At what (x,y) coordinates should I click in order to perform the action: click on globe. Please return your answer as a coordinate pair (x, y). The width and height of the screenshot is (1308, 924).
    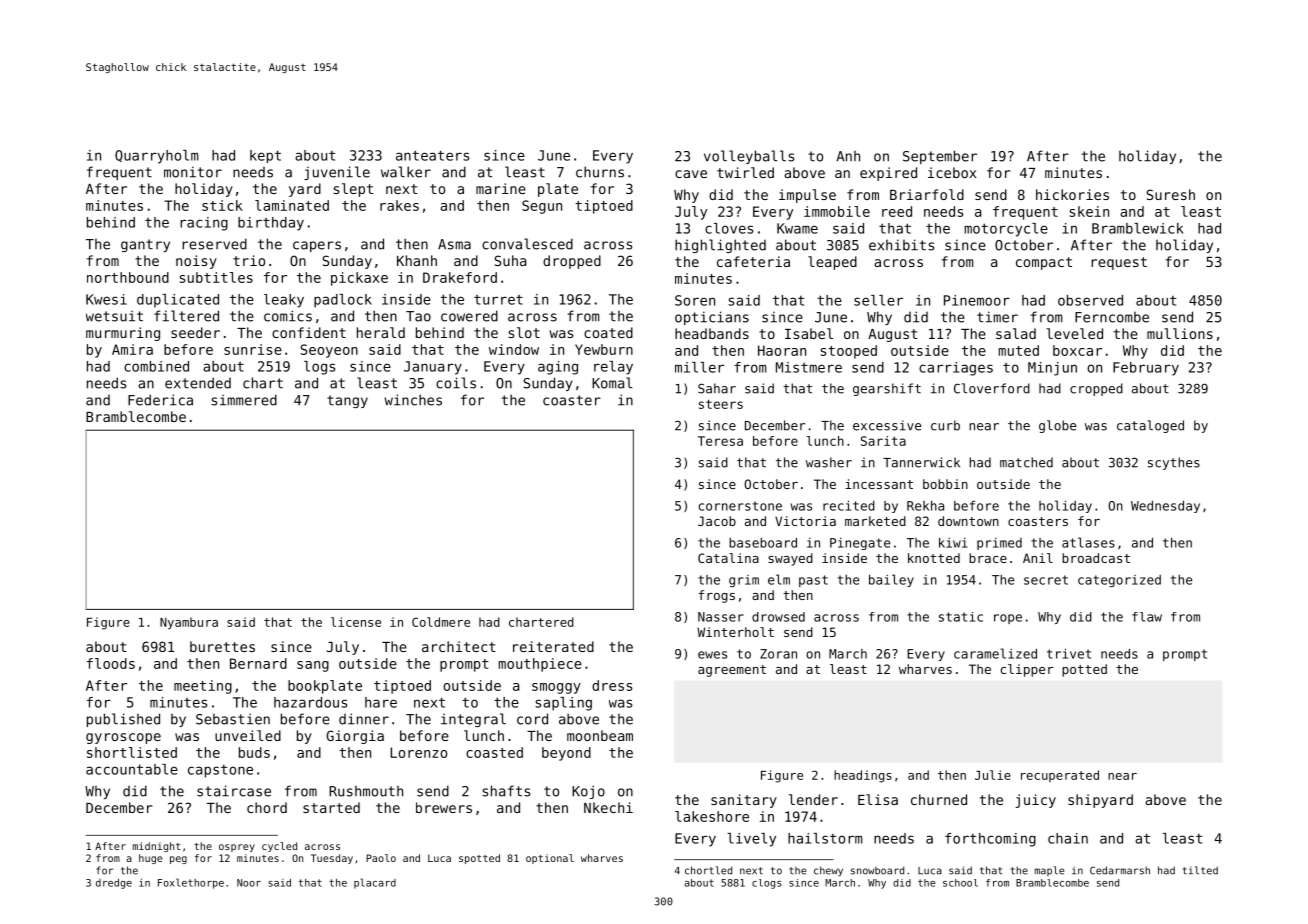
    Looking at the image, I should click on (1057, 426).
